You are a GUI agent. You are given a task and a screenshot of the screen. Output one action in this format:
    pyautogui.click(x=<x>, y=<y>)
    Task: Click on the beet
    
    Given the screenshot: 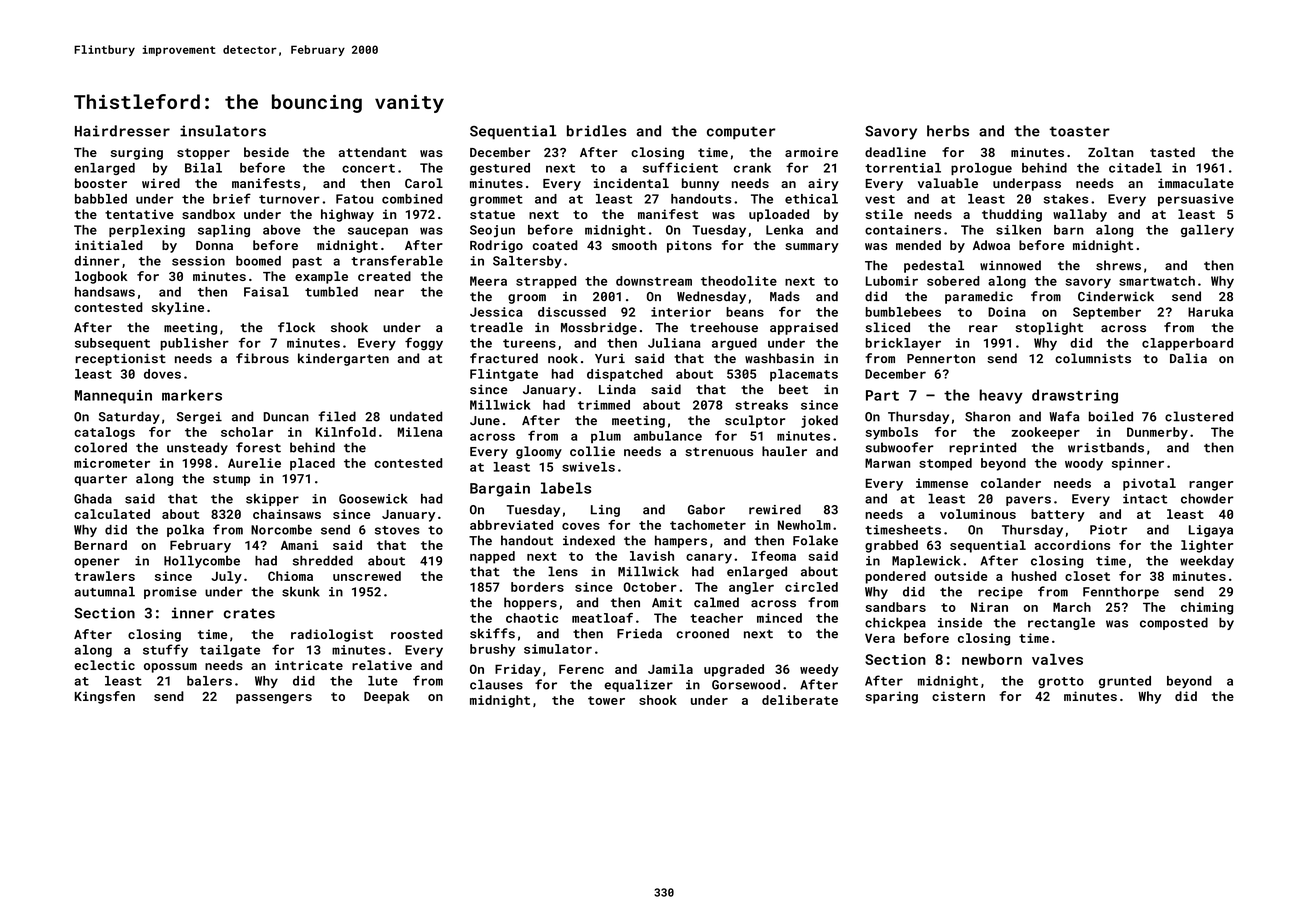 What is the action you would take?
    pyautogui.click(x=793, y=389)
